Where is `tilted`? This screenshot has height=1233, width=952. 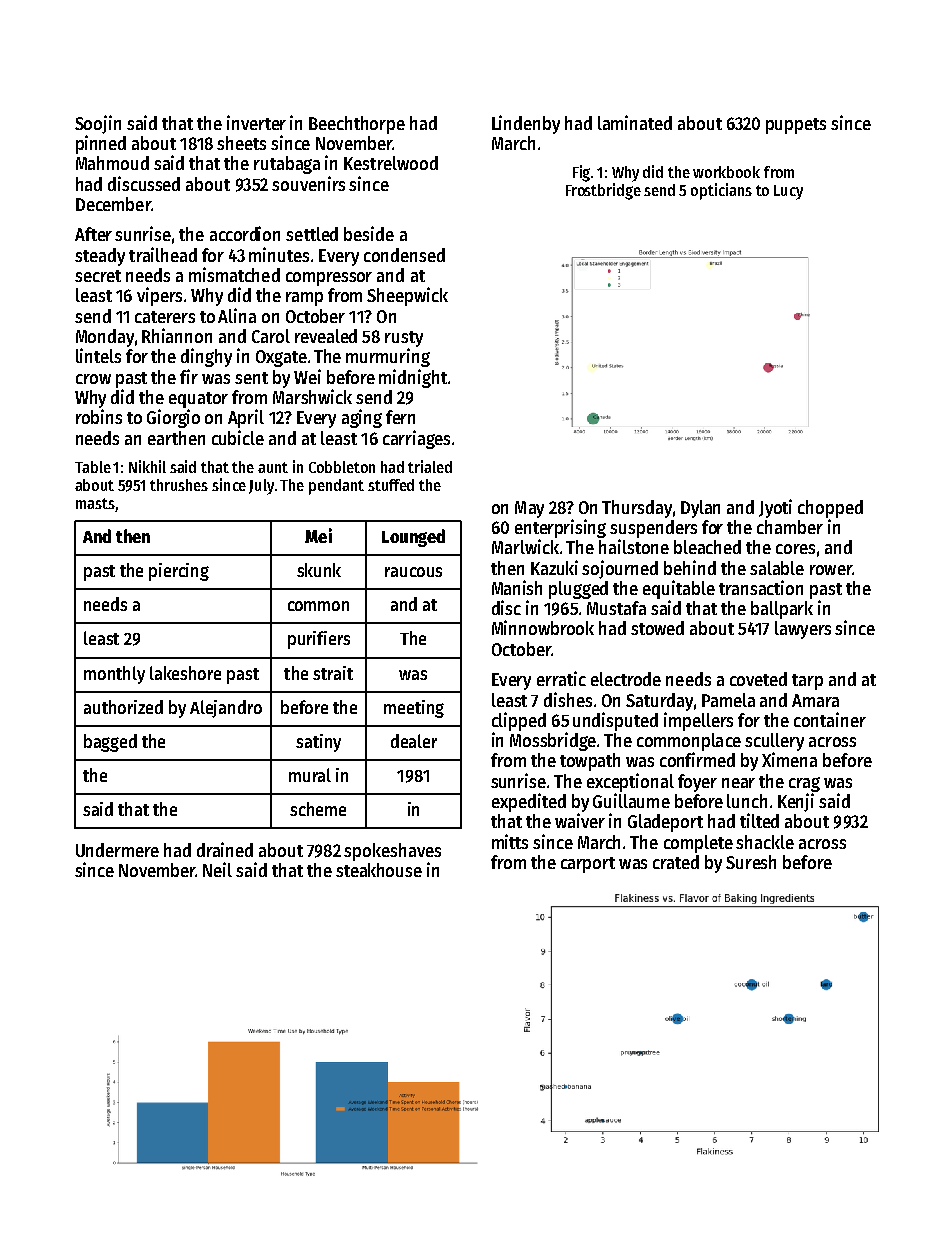 tilted is located at coordinates (759, 820).
